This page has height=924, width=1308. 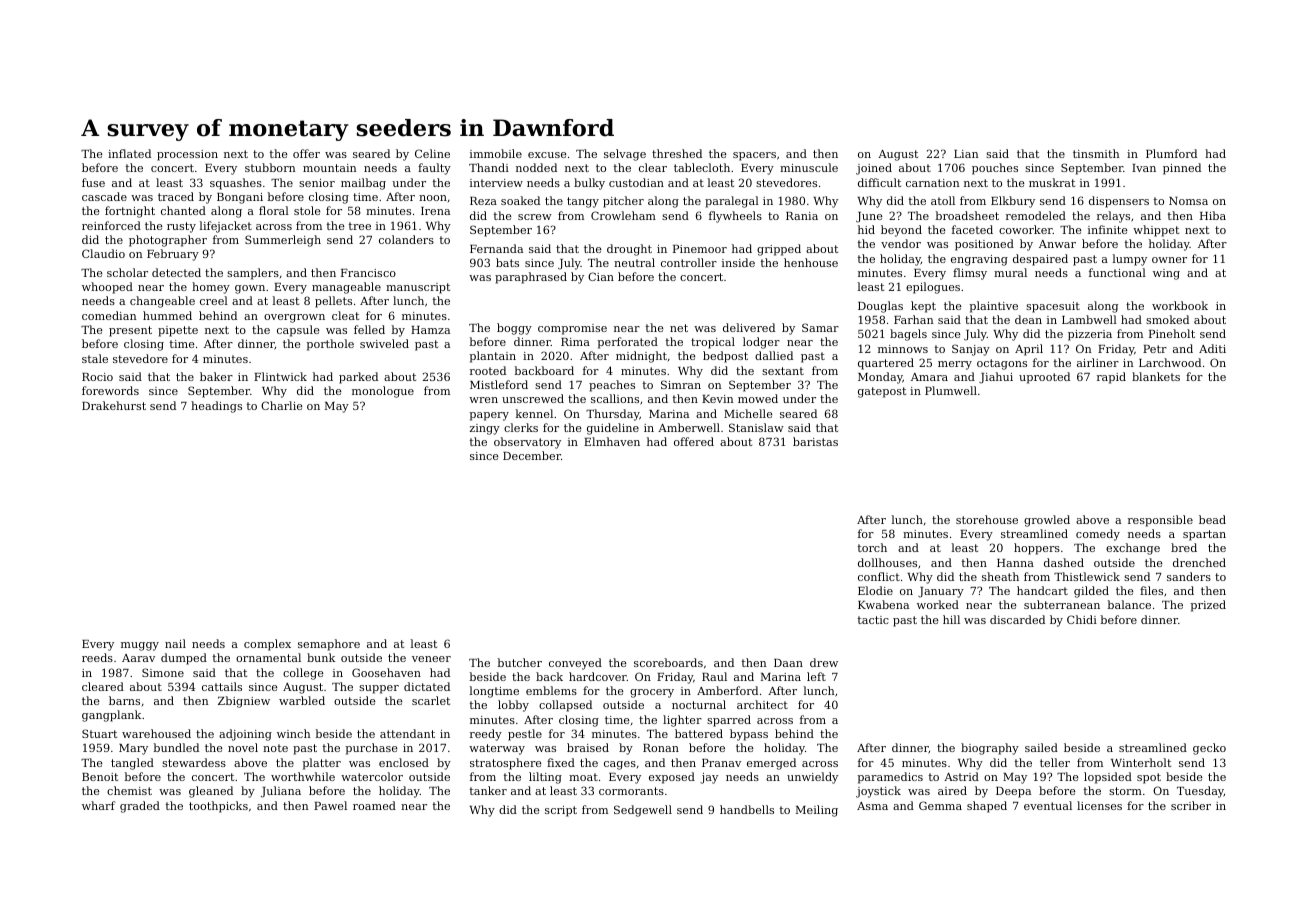 What do you see at coordinates (1156, 376) in the page?
I see `blankets` at bounding box center [1156, 376].
